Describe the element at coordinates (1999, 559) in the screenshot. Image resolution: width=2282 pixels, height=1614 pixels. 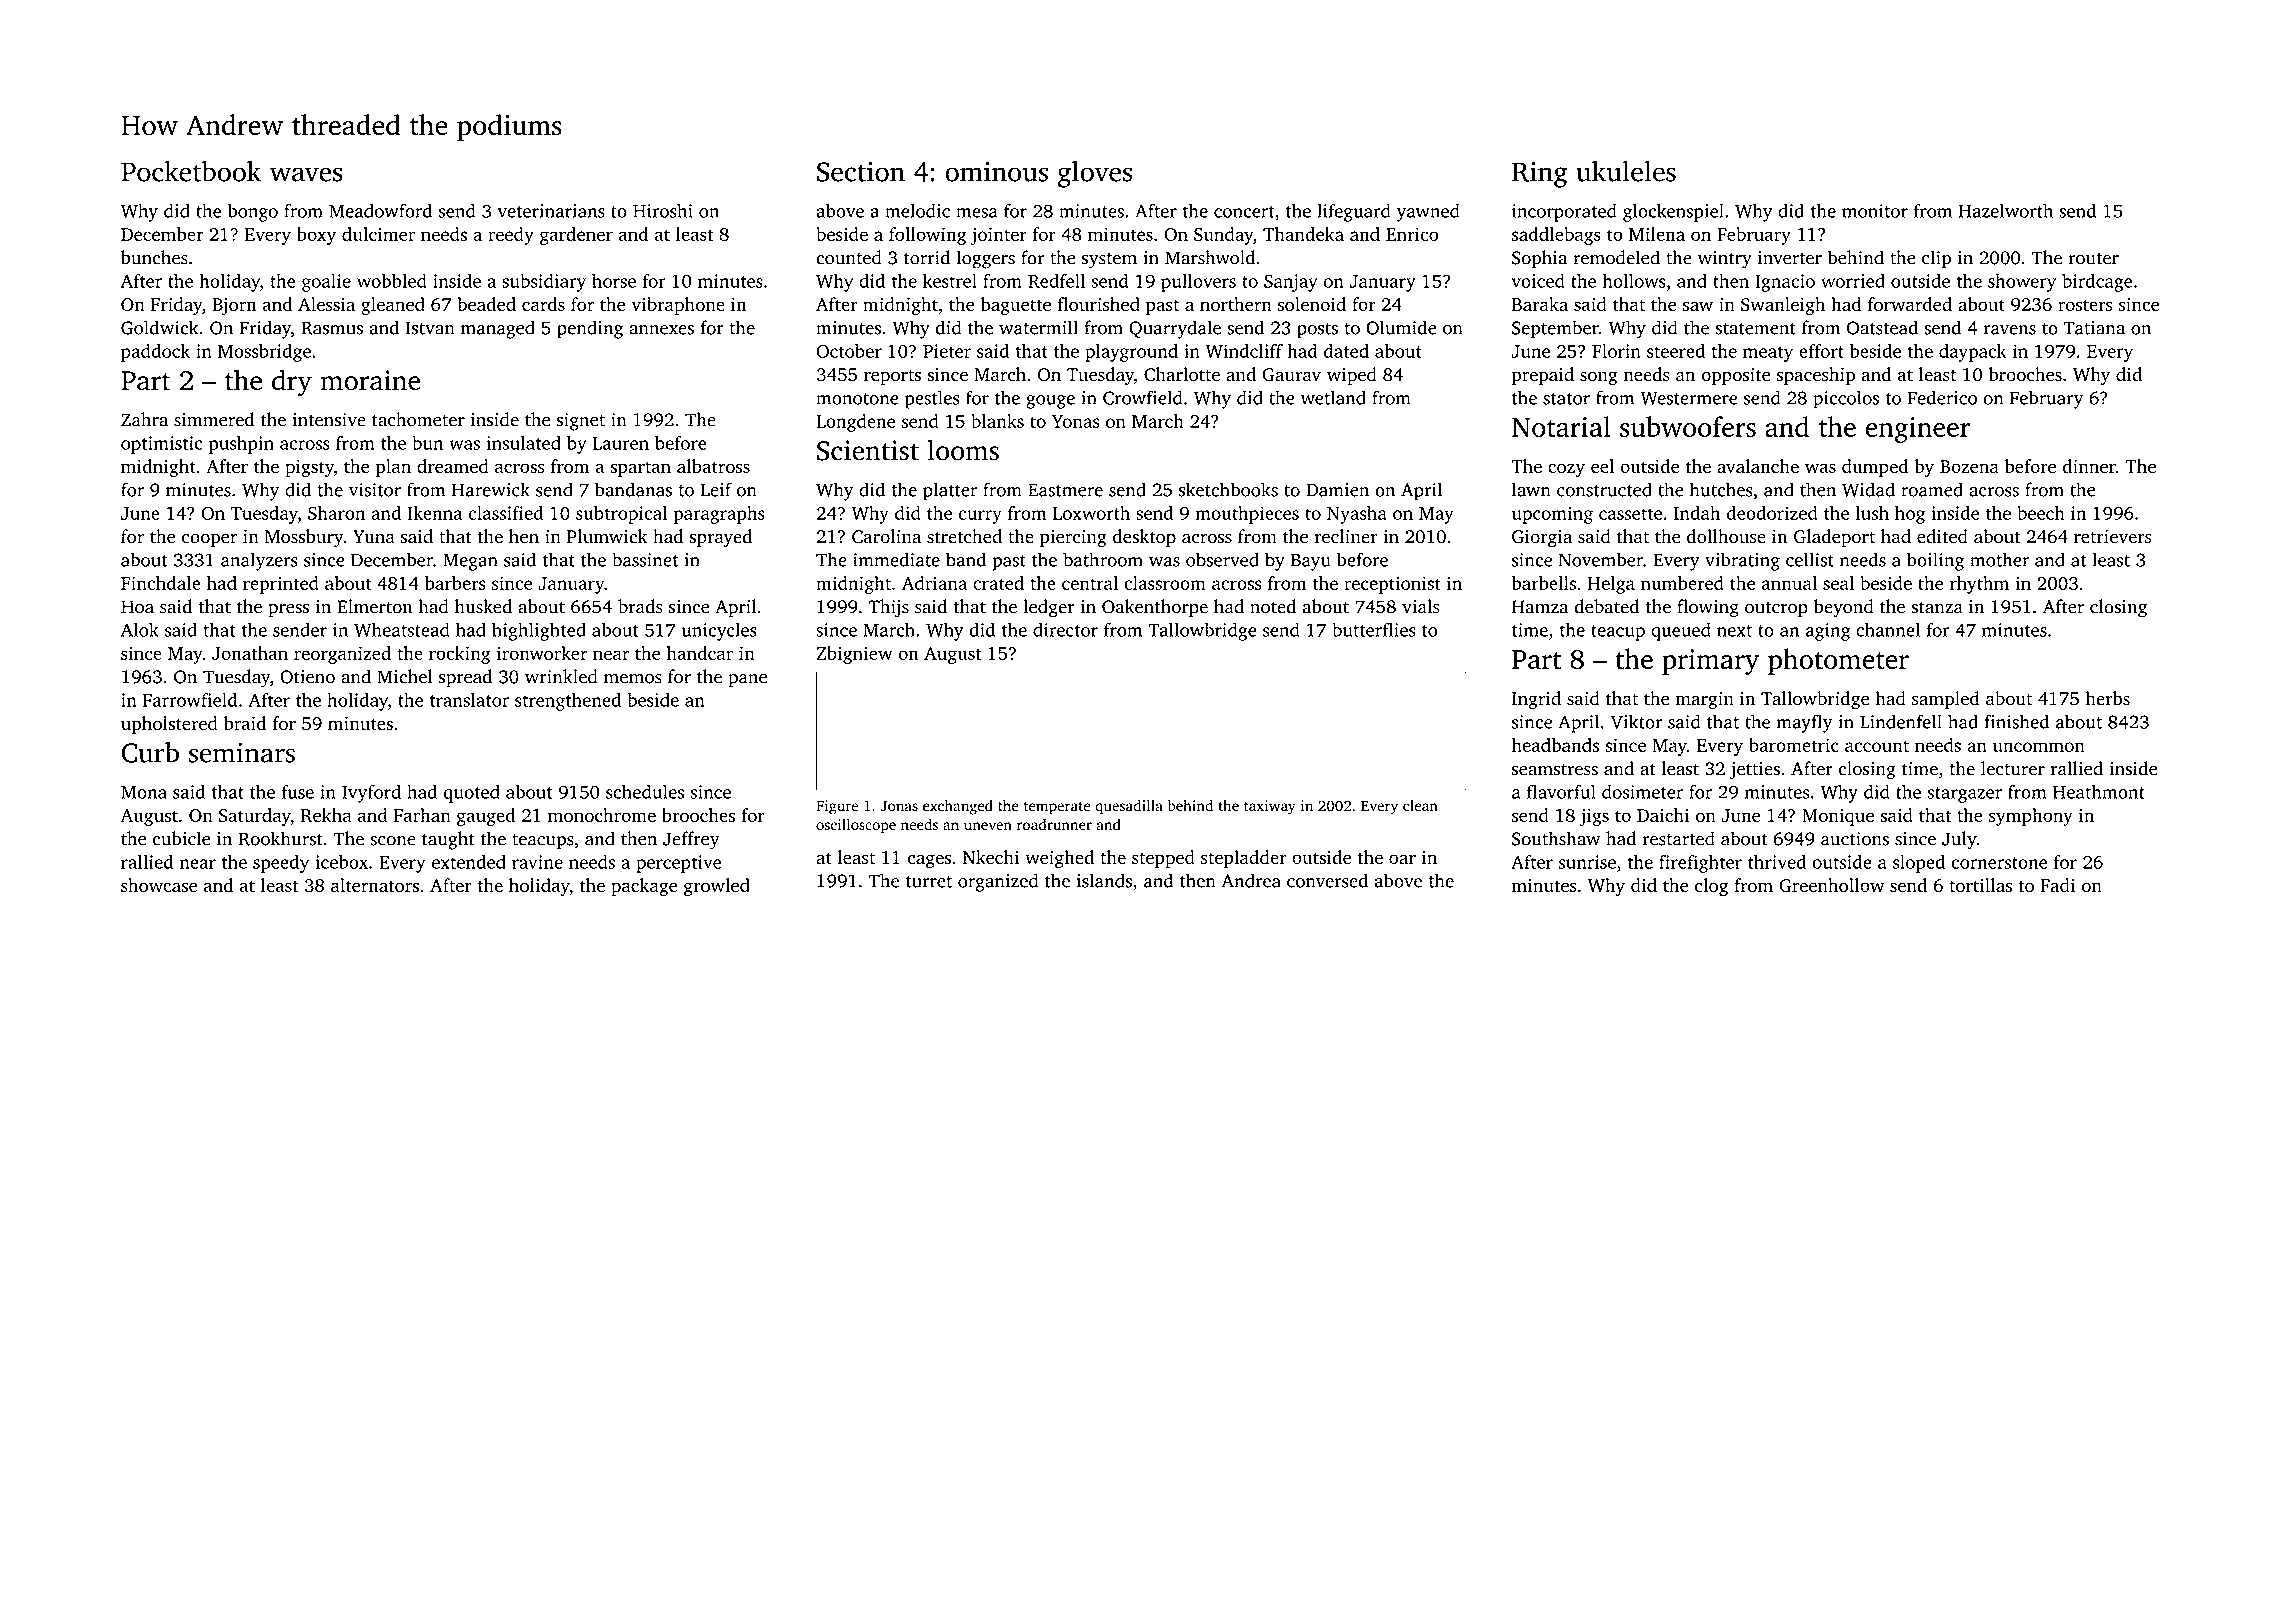
I see `mother` at that location.
